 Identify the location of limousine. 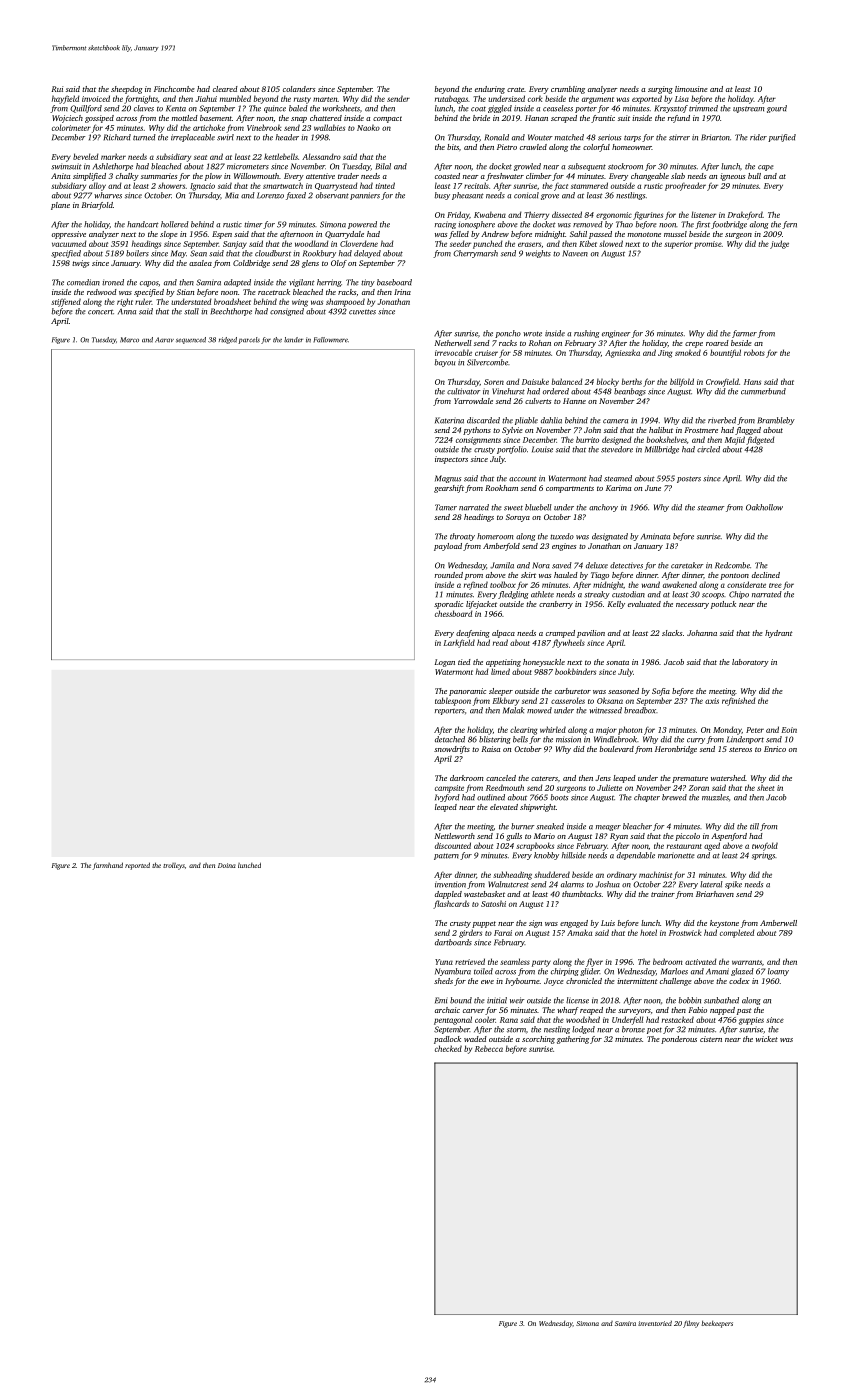
(691, 89).
